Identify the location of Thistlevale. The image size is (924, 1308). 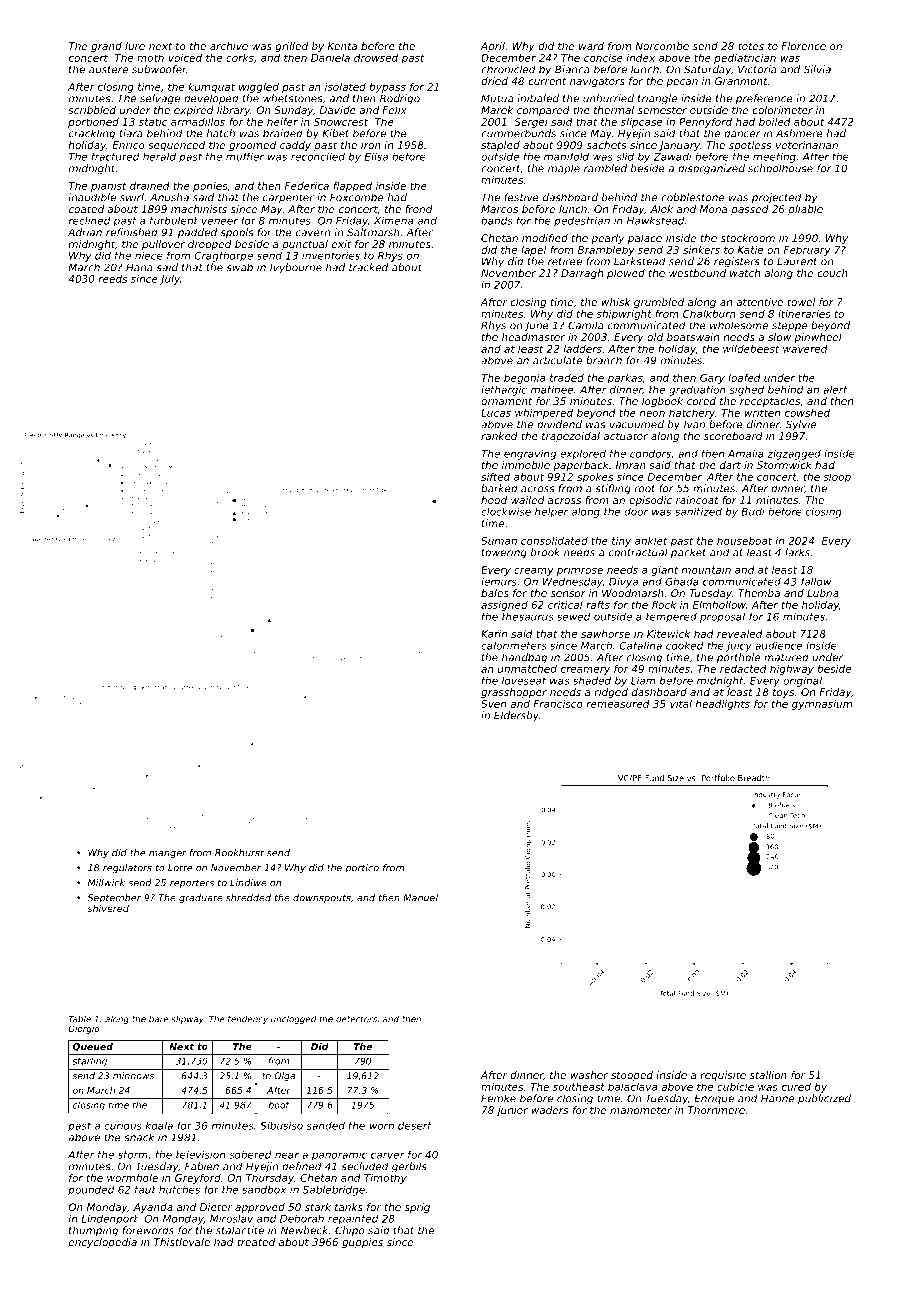
(182, 1242).
